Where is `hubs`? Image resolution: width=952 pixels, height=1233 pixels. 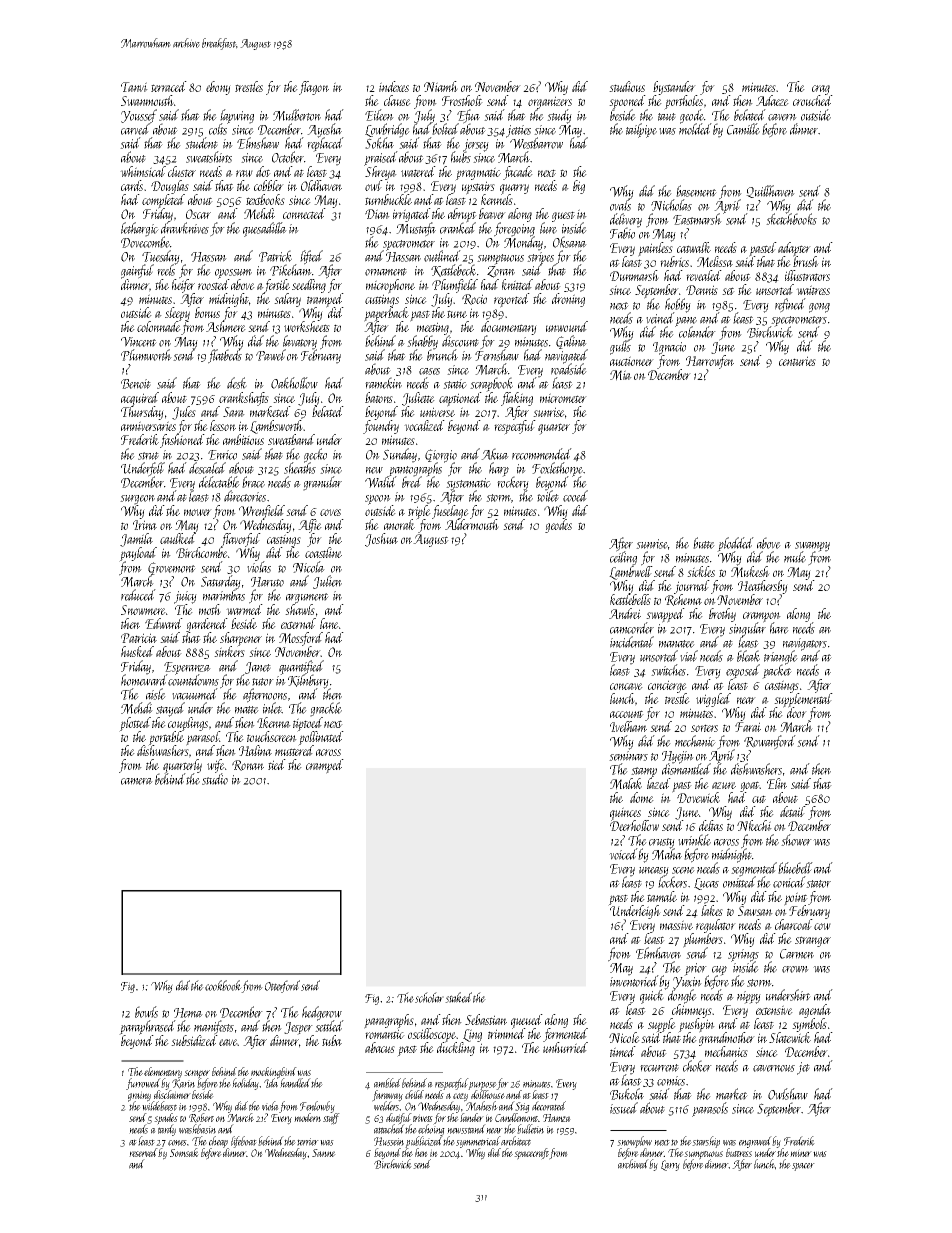
hubs is located at coordinates (461, 157).
